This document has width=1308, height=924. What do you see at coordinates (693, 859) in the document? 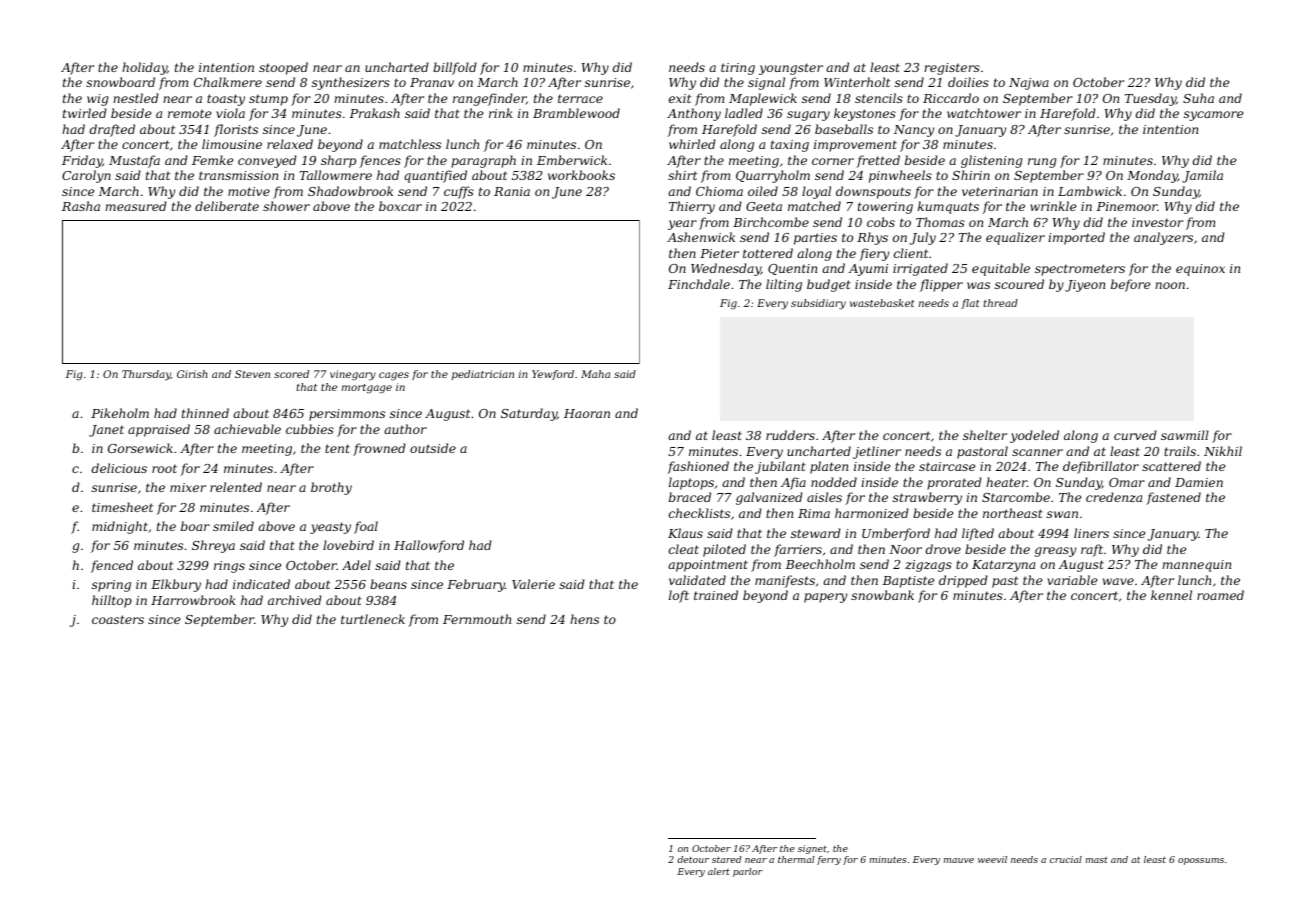
I see `detour` at bounding box center [693, 859].
